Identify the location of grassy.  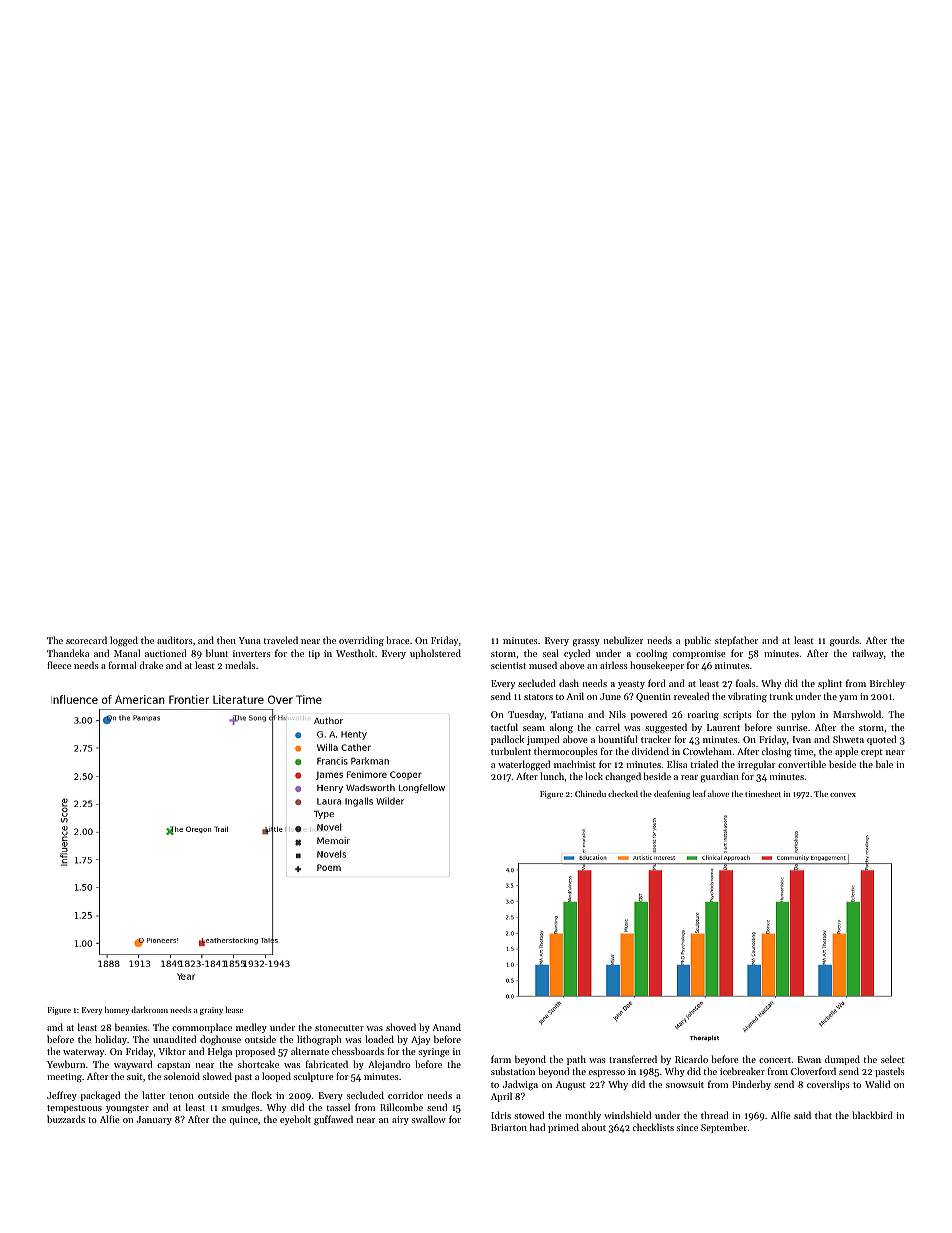
(586, 642).
